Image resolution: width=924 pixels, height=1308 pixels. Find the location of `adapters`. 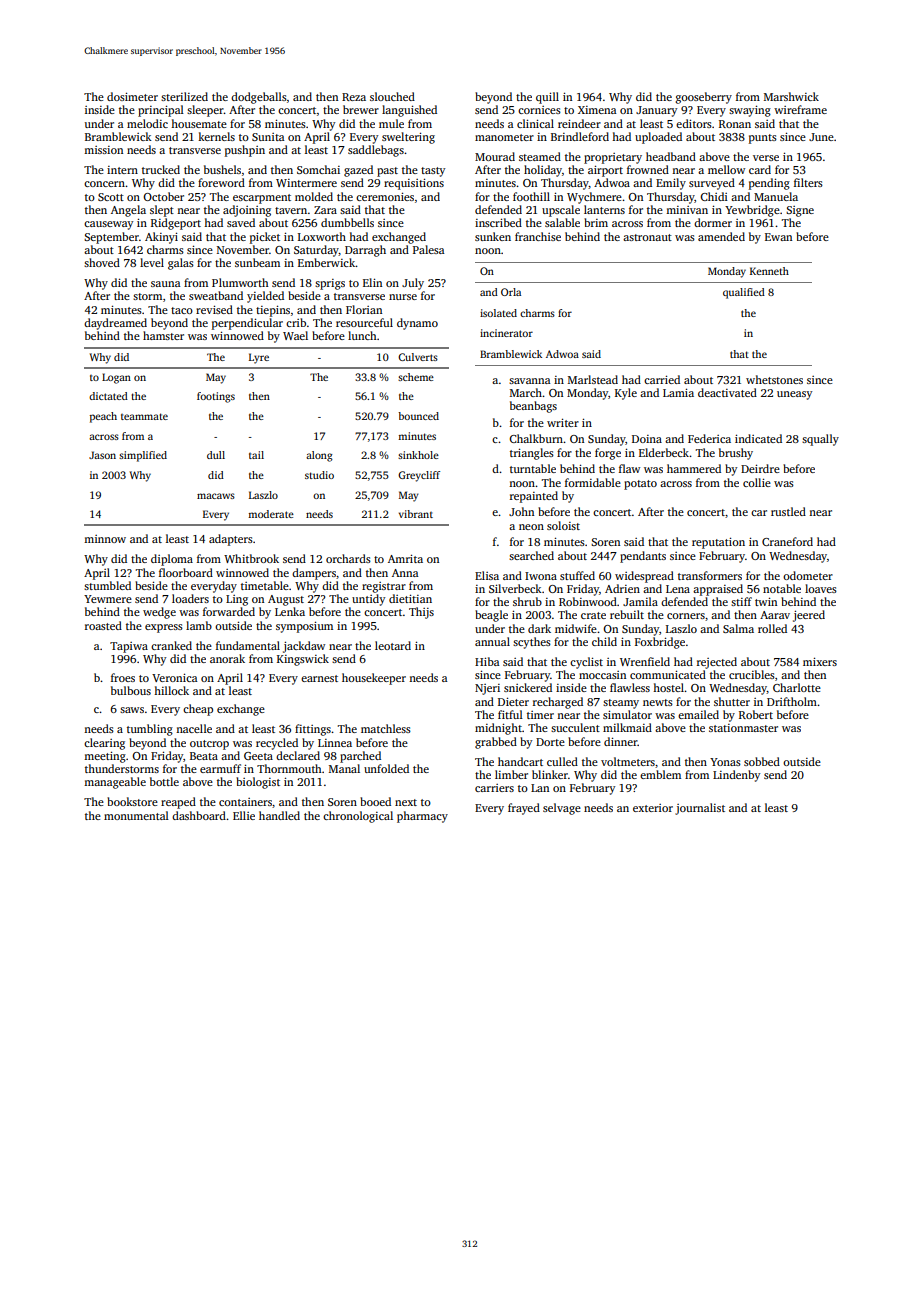

adapters is located at coordinates (231, 540).
